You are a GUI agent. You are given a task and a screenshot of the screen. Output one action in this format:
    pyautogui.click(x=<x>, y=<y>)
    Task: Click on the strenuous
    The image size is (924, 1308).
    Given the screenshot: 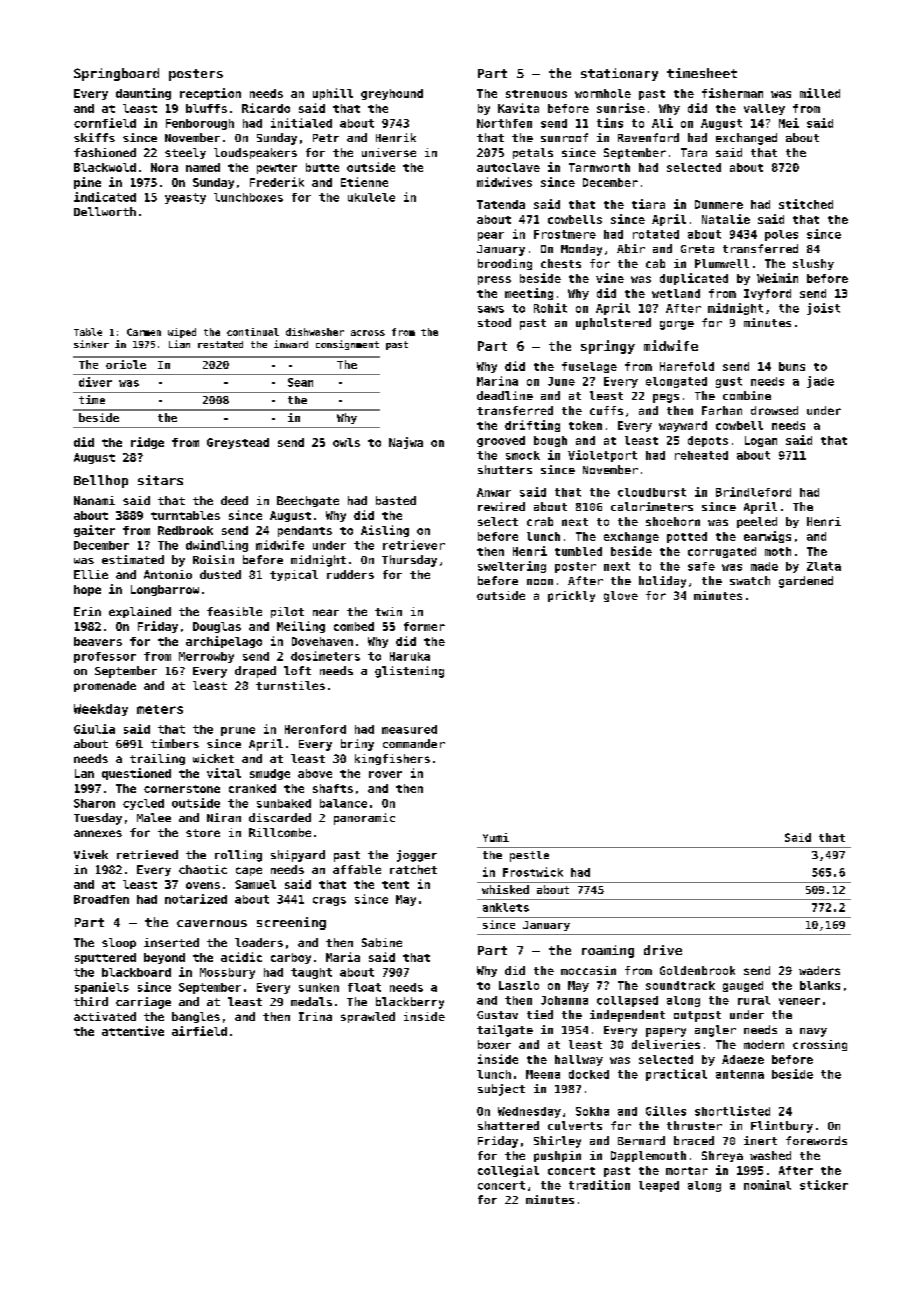 What is the action you would take?
    pyautogui.click(x=536, y=94)
